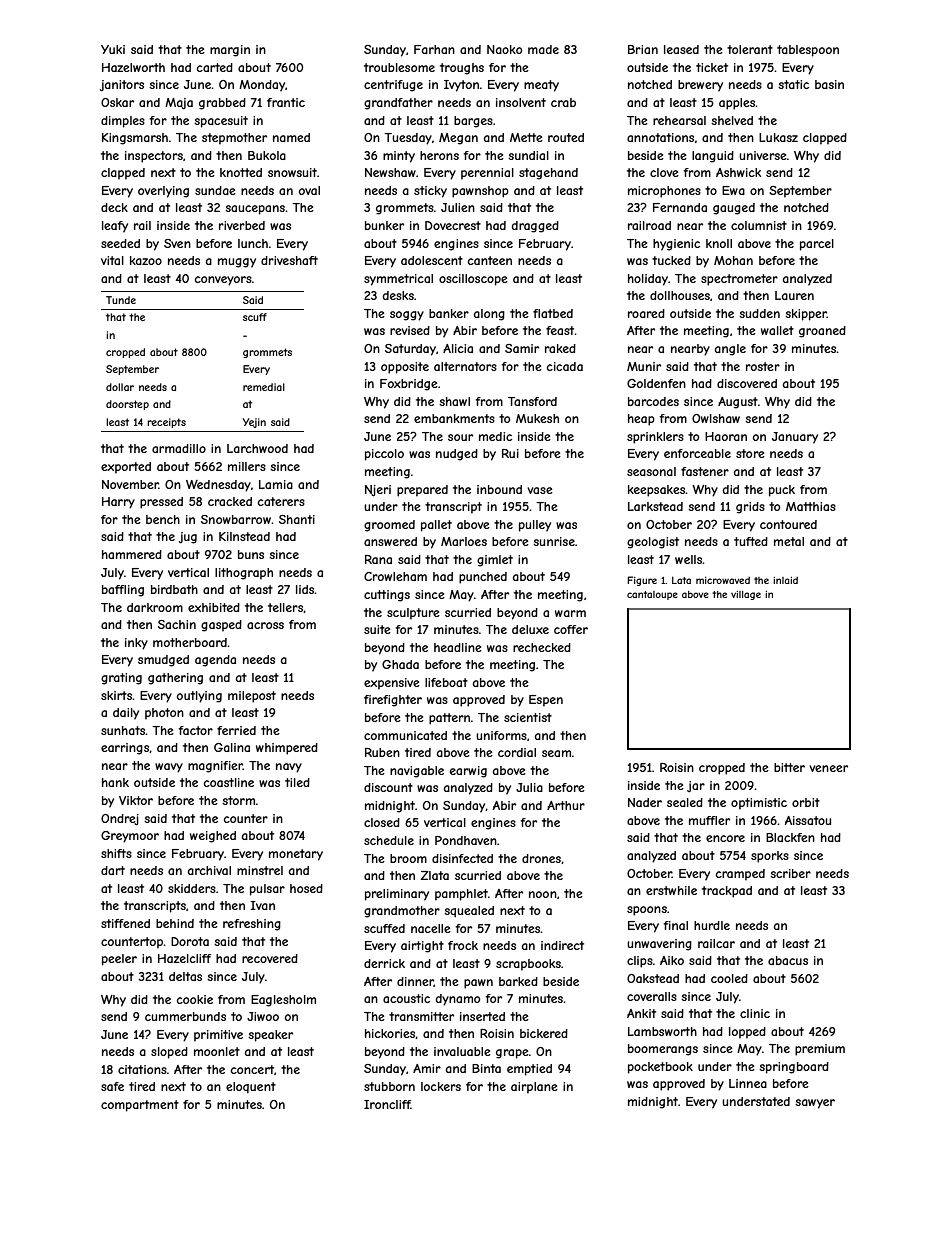 The image size is (952, 1233). What do you see at coordinates (828, 768) in the document?
I see `veneer` at bounding box center [828, 768].
